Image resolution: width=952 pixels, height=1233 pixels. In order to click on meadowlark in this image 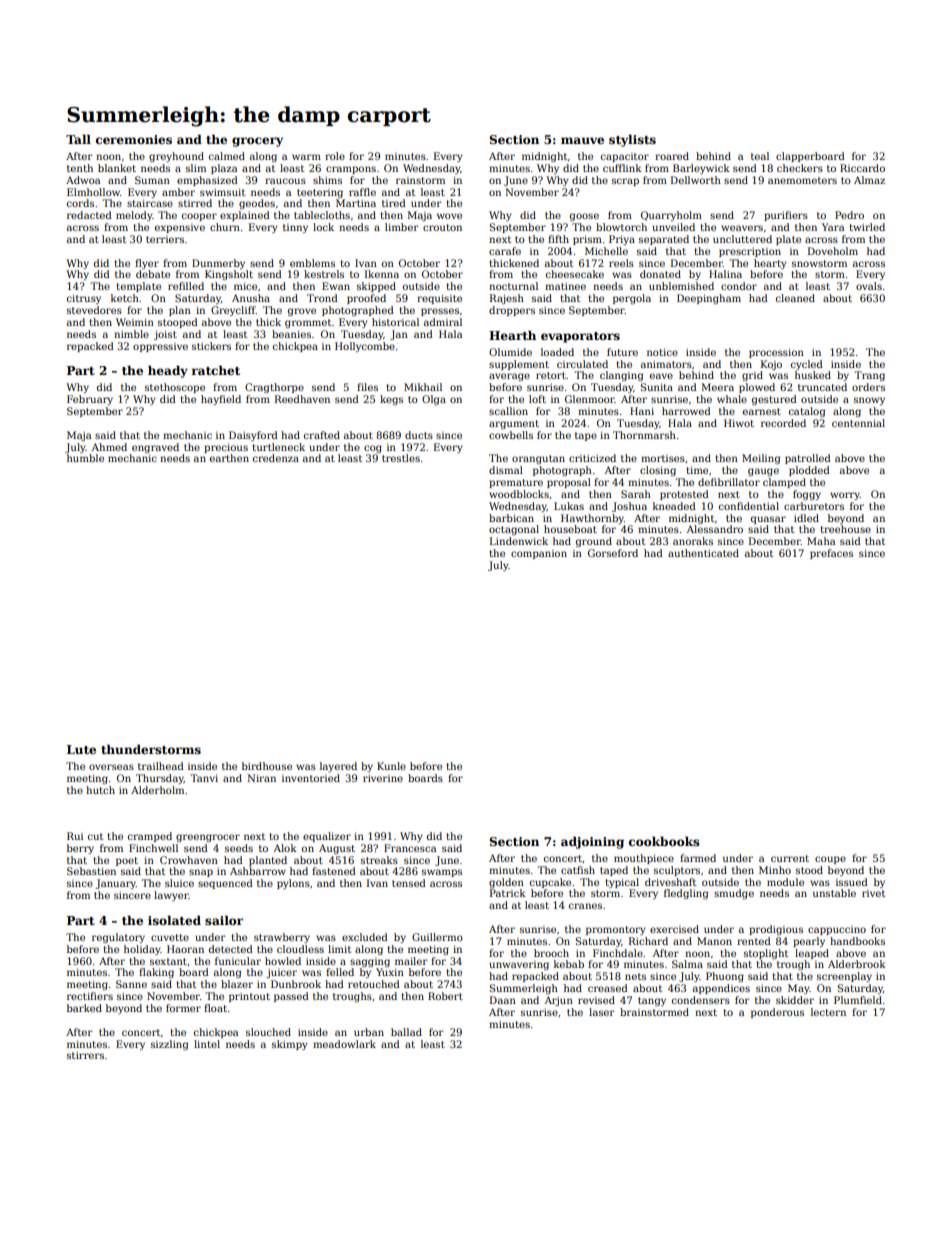, I will do `click(344, 1044)`.
